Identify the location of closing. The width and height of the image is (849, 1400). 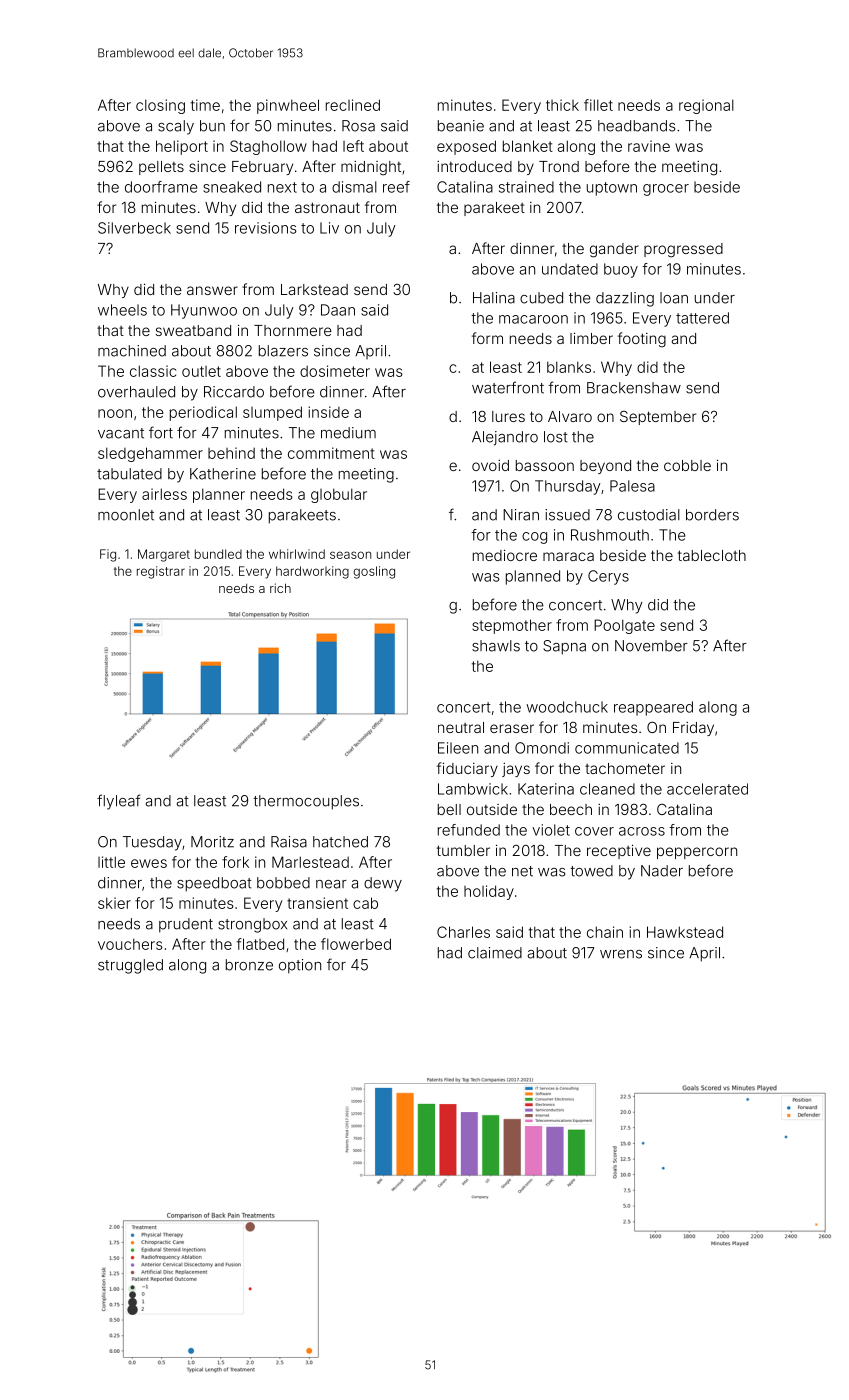
(160, 106).
